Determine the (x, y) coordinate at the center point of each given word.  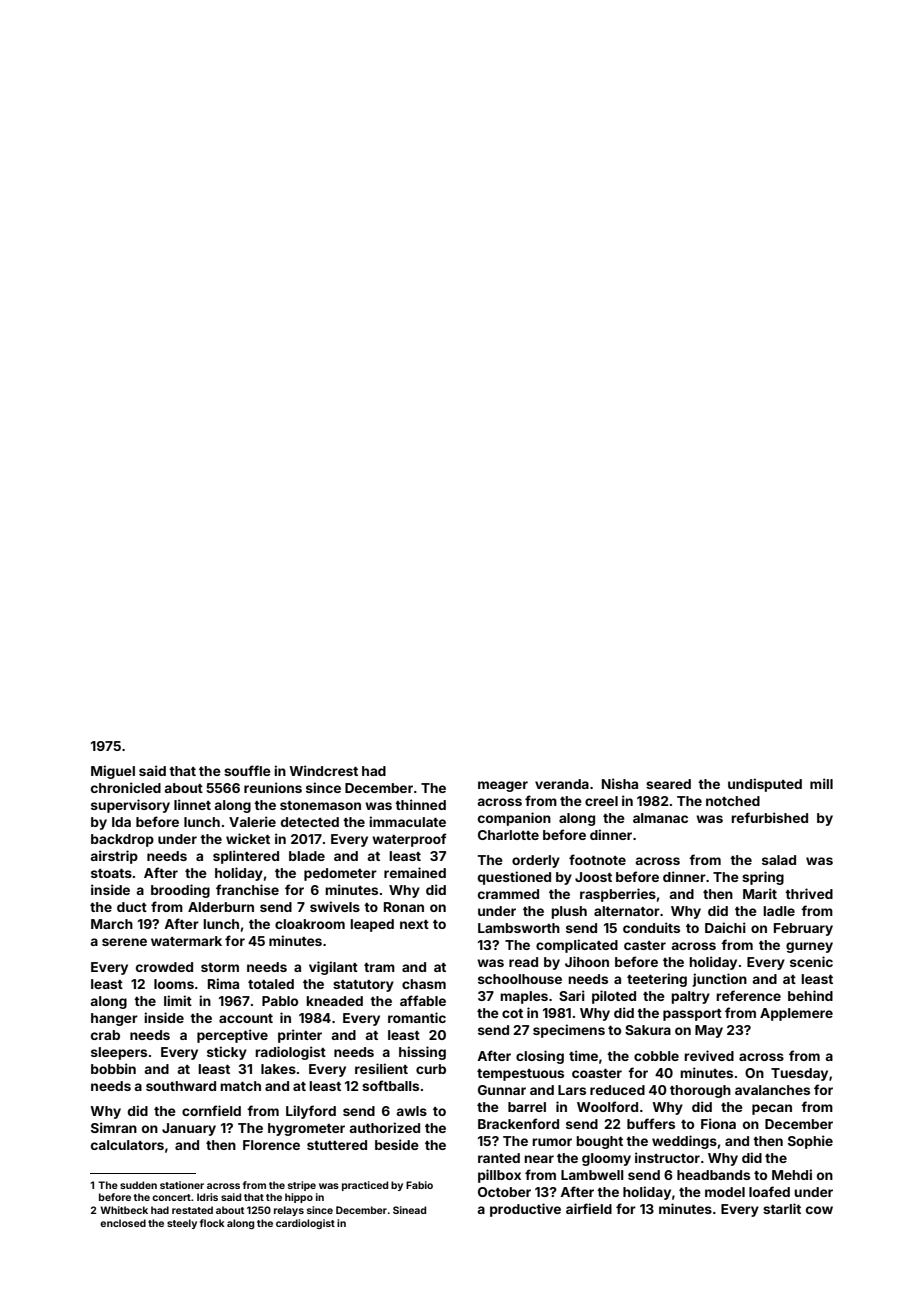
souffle (247, 770)
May (709, 1031)
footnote (597, 859)
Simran (114, 1127)
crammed (508, 894)
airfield (589, 1208)
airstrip (114, 857)
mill (821, 783)
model (725, 1192)
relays (289, 1211)
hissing (422, 1053)
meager (503, 786)
